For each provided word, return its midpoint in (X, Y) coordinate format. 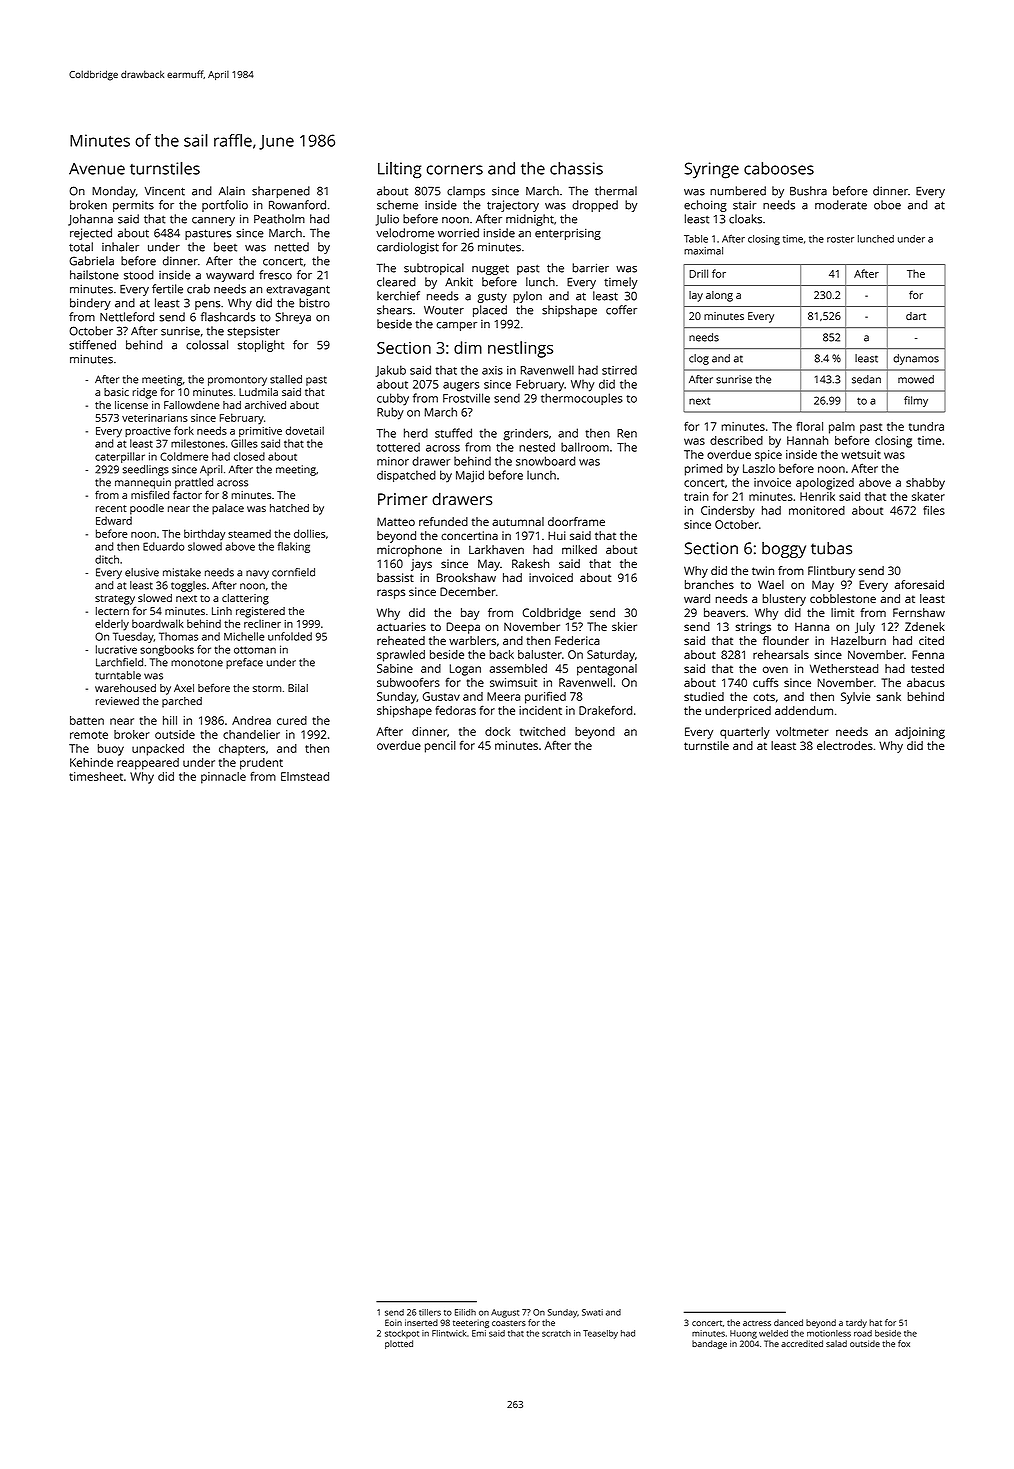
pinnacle (223, 778)
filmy (916, 401)
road (863, 1333)
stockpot (402, 1334)
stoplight (261, 346)
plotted (399, 1344)
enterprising (568, 234)
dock (498, 731)
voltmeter (802, 731)
